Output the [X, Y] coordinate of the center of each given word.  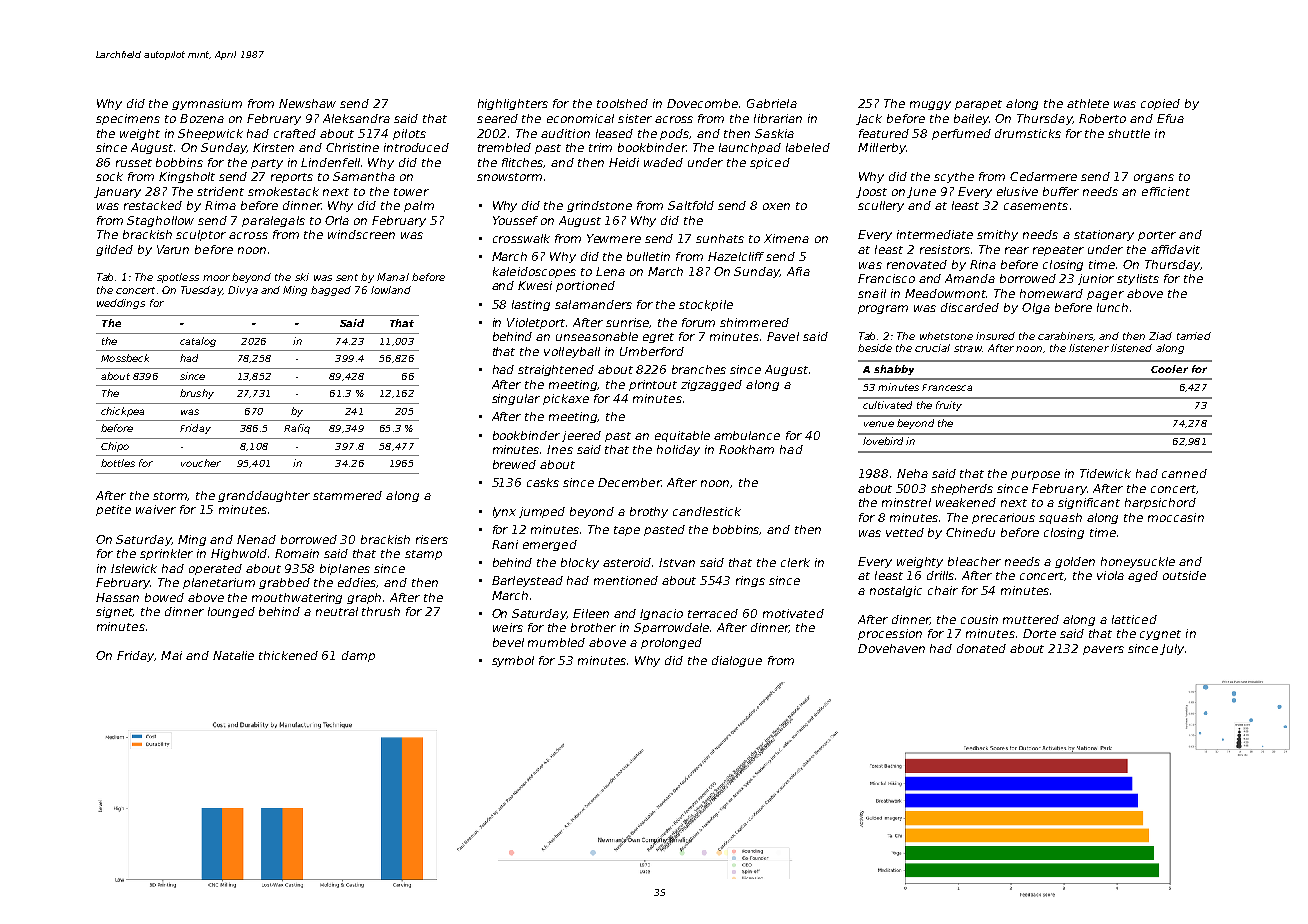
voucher [201, 463]
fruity [949, 406]
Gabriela [772, 103]
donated [981, 648]
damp [358, 656]
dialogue [737, 661]
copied [1160, 104]
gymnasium [207, 104]
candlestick [707, 511]
